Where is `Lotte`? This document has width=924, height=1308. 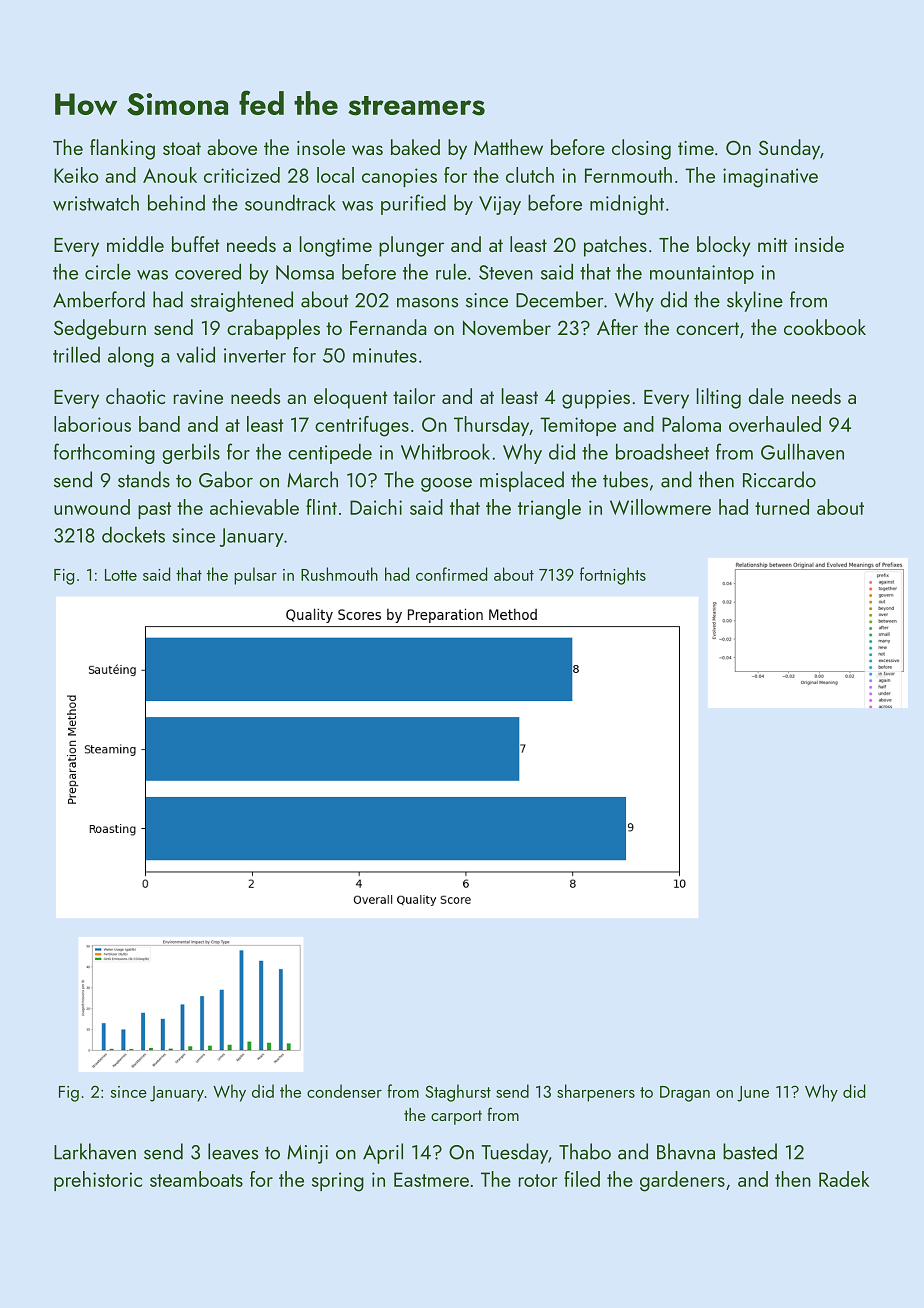
Lotte is located at coordinates (121, 575).
